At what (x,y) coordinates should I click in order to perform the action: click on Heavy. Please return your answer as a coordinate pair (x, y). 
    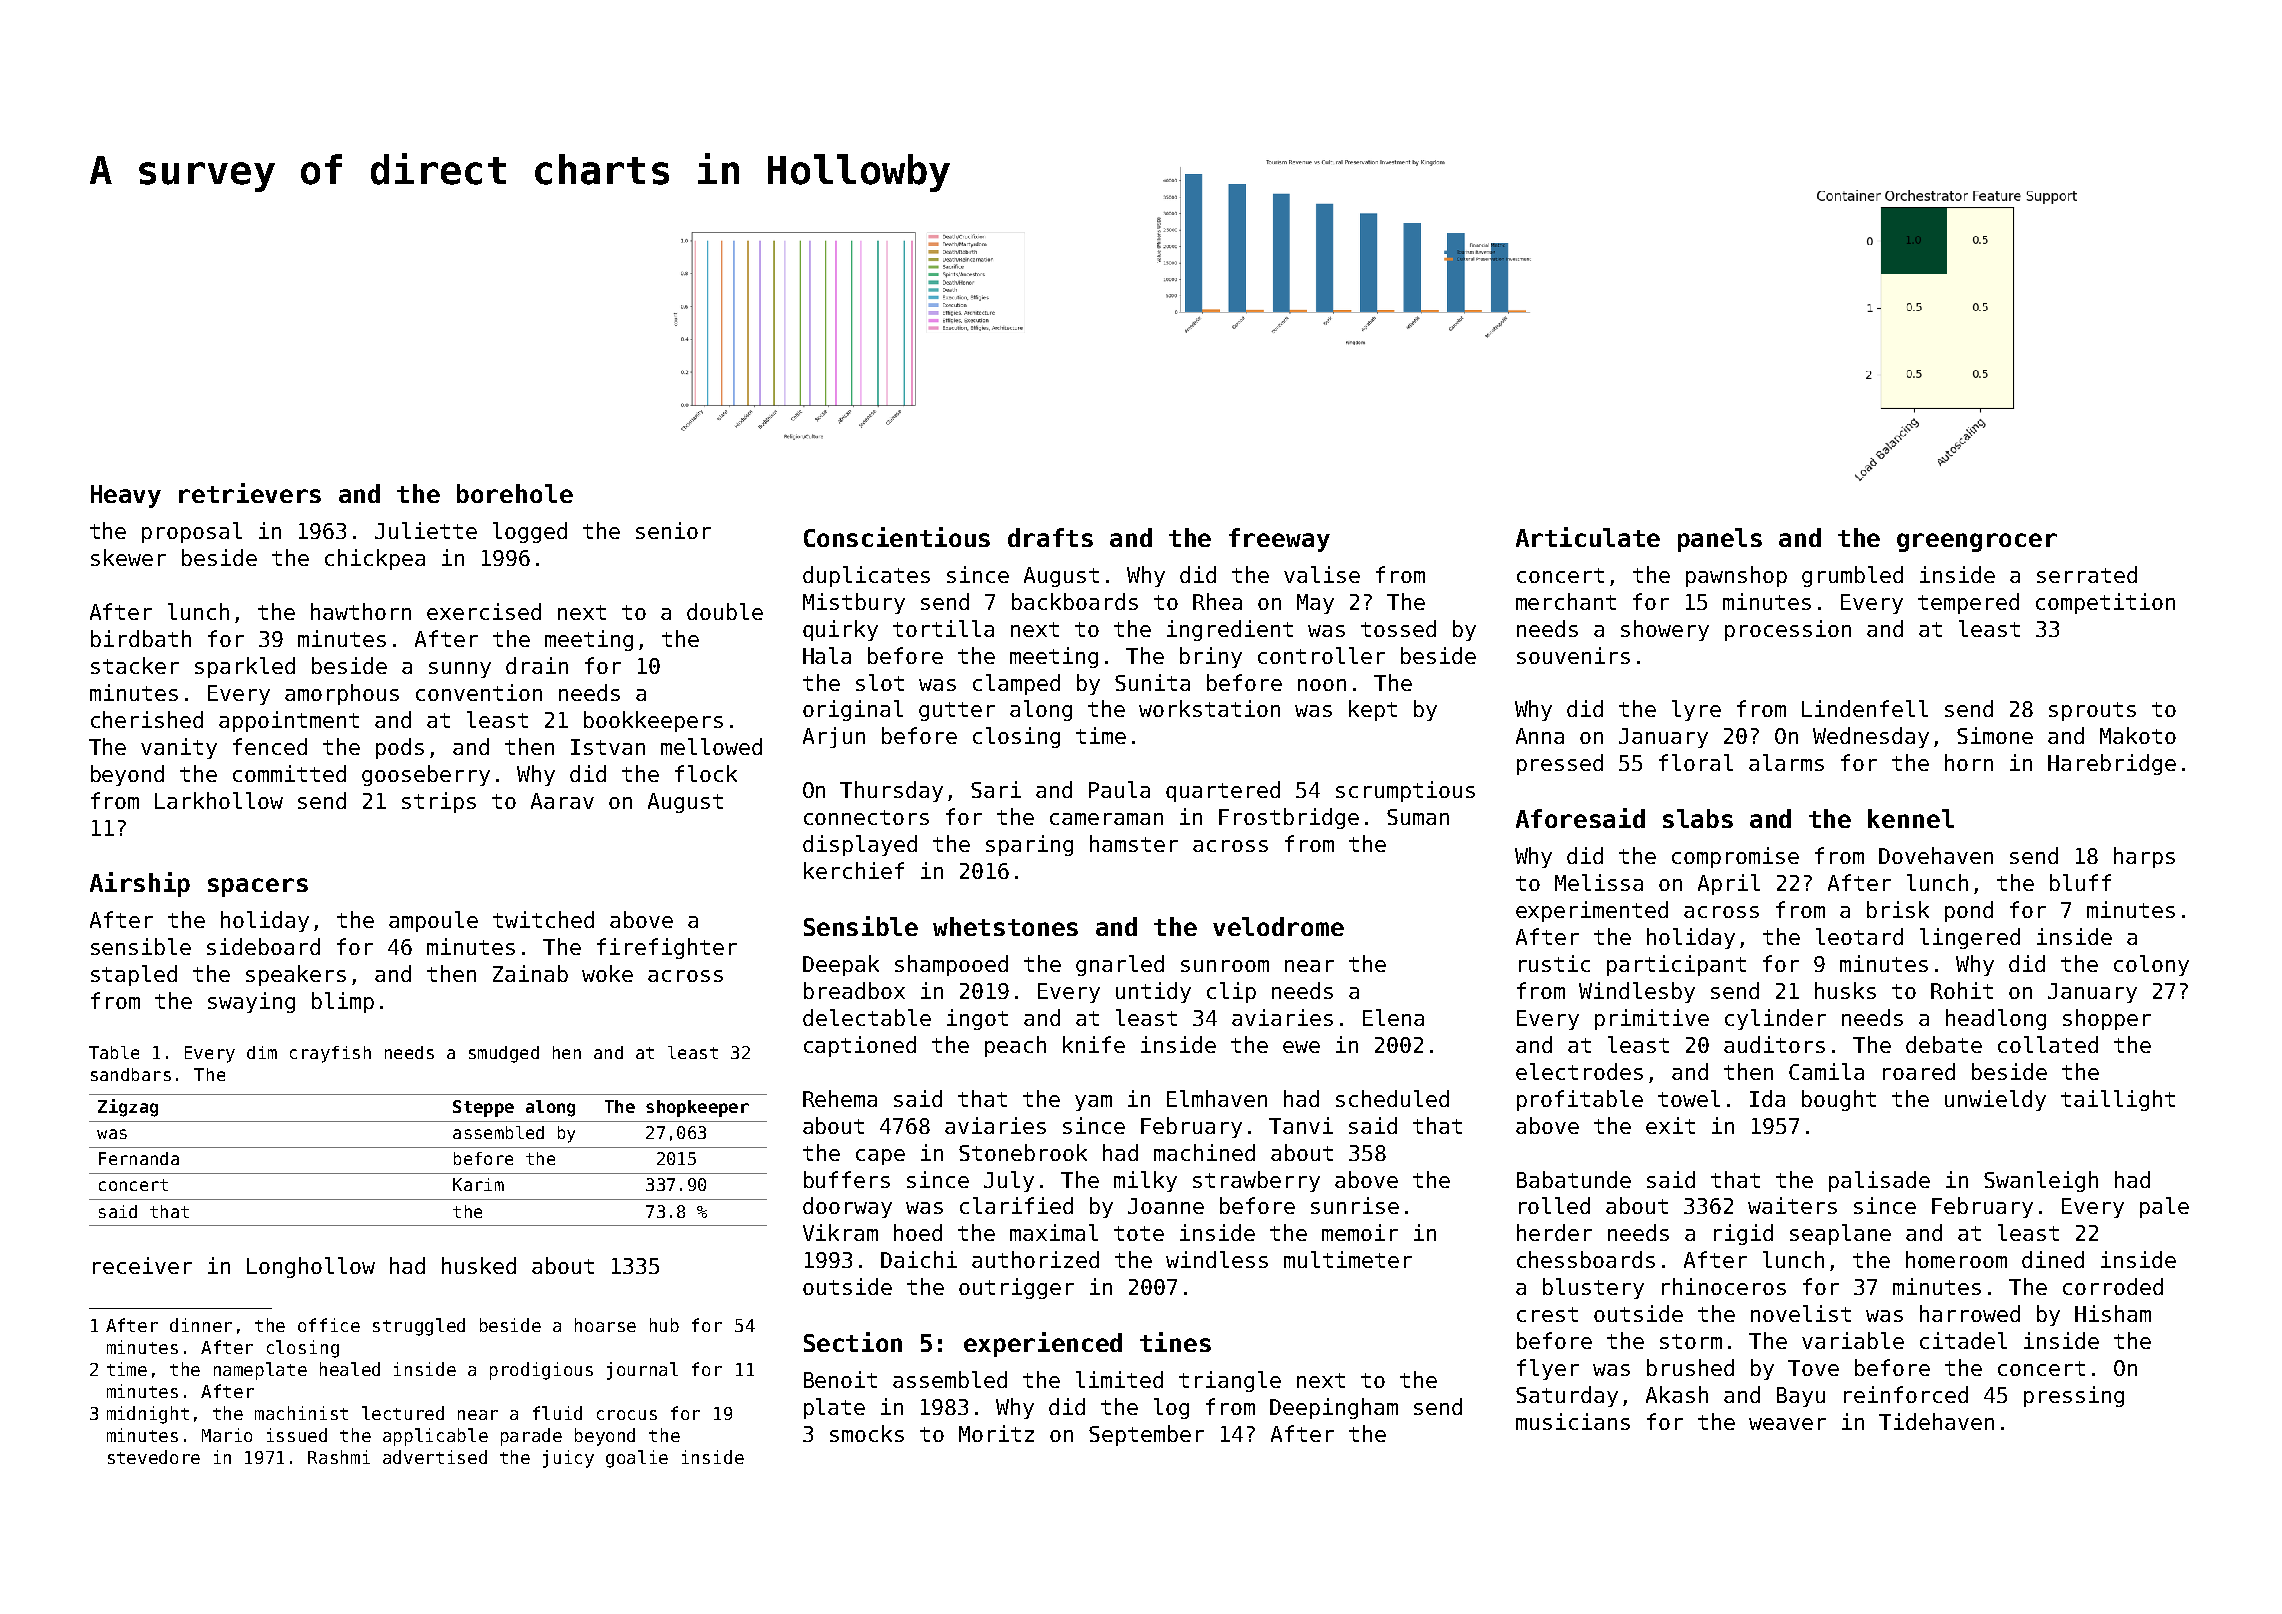
    Looking at the image, I should click on (126, 496).
